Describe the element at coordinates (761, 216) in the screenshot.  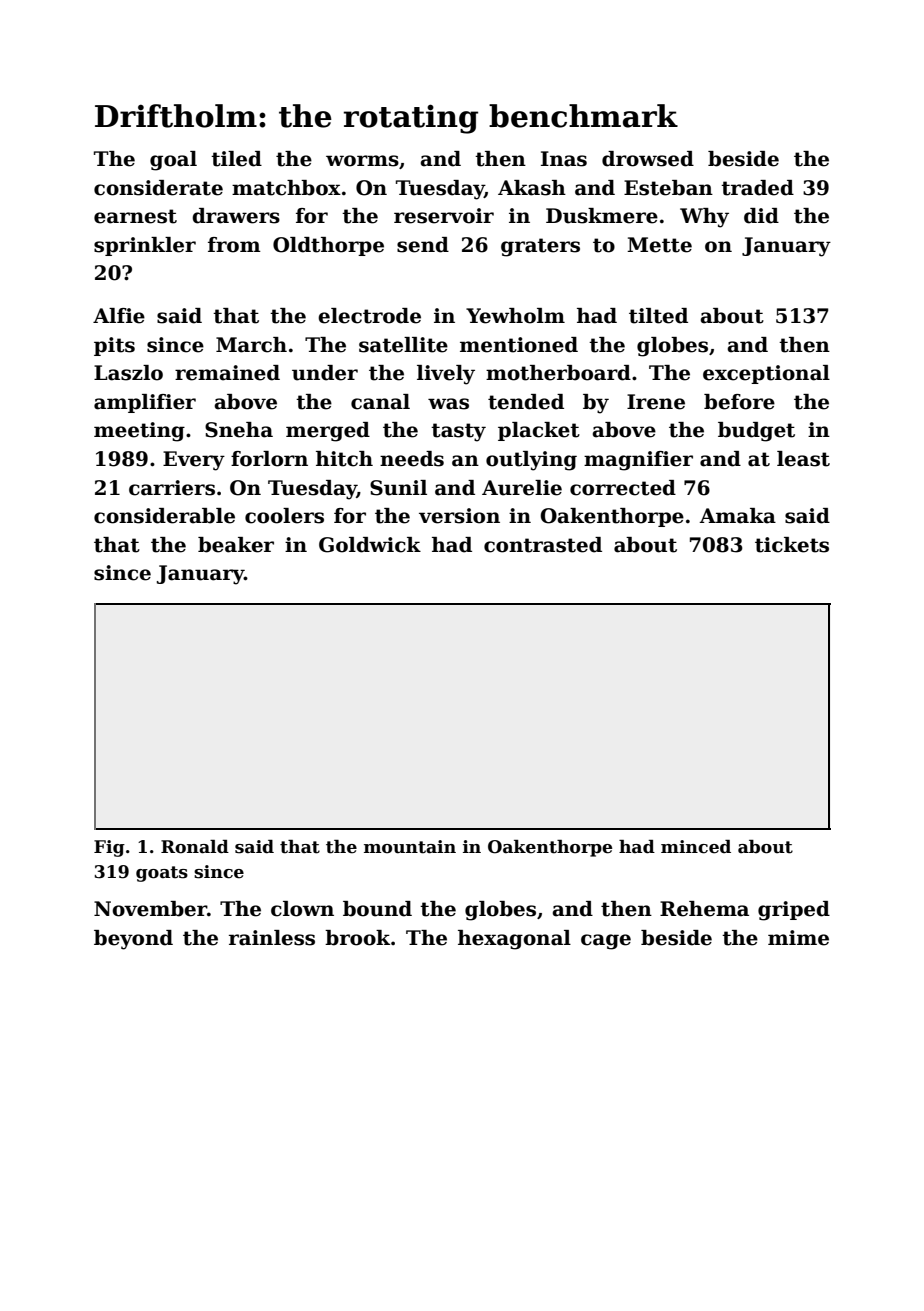
I see `did` at that location.
